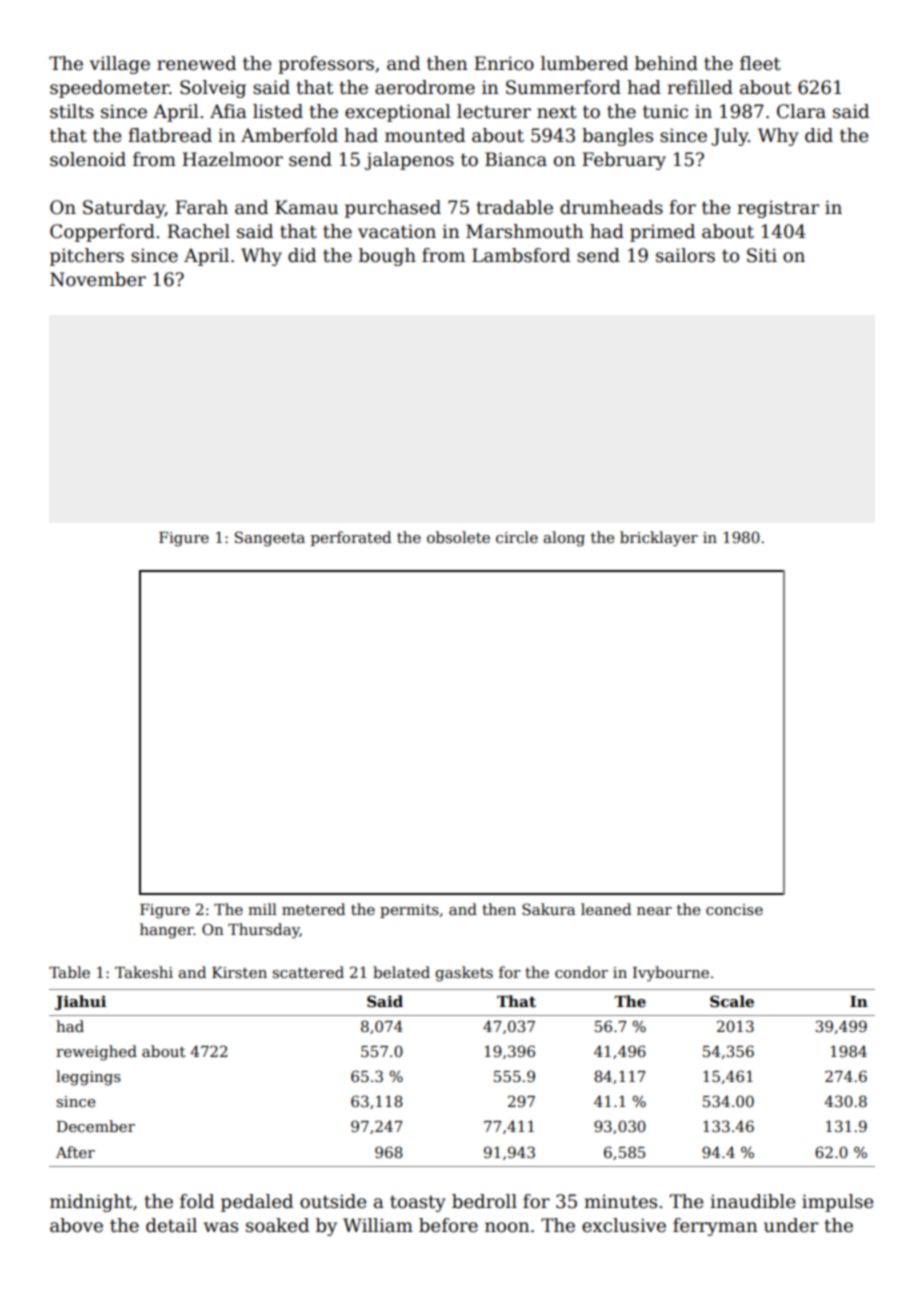 The image size is (924, 1308). What do you see at coordinates (167, 931) in the screenshot?
I see `hanger` at bounding box center [167, 931].
